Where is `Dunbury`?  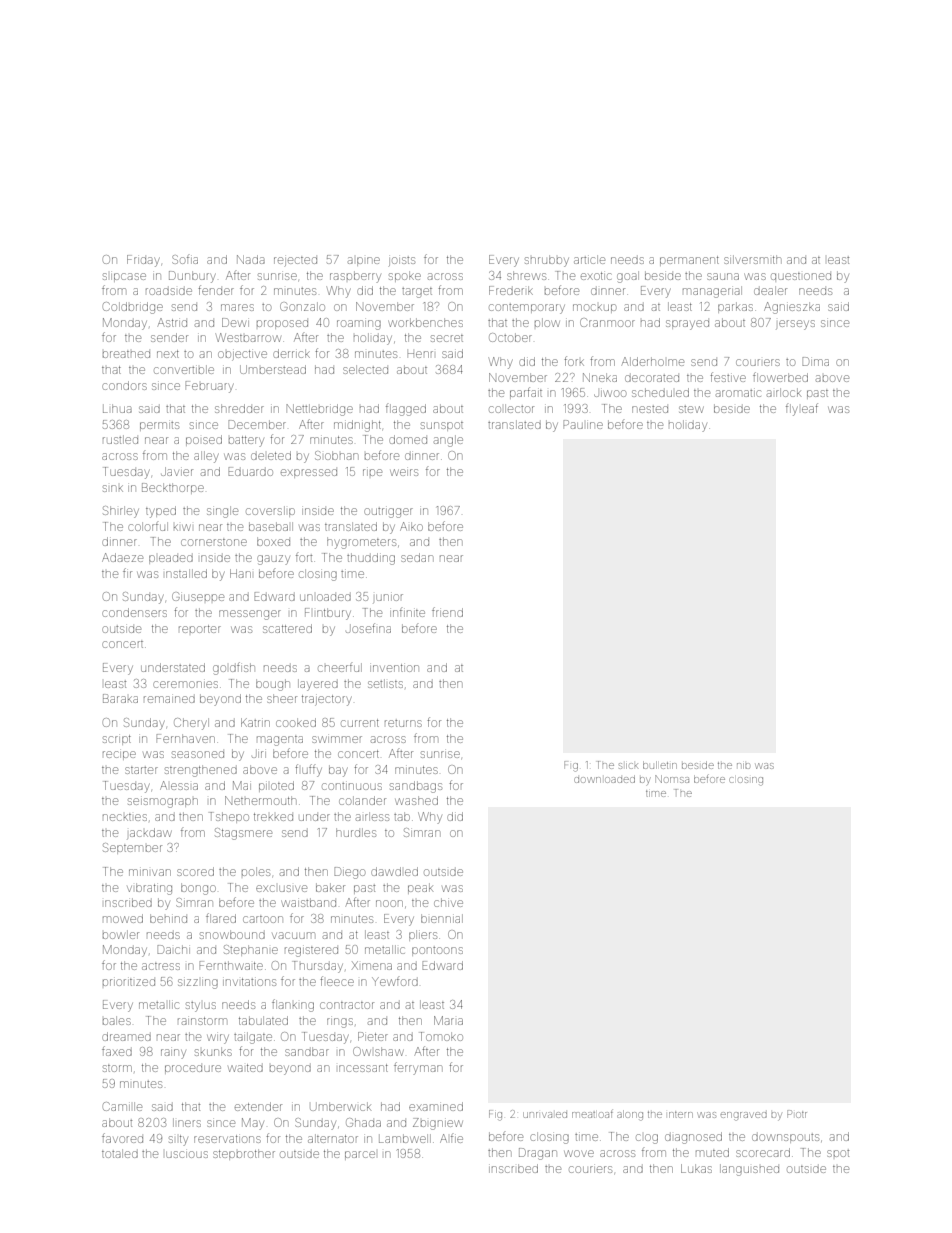
Dunbury is located at coordinates (192, 277).
